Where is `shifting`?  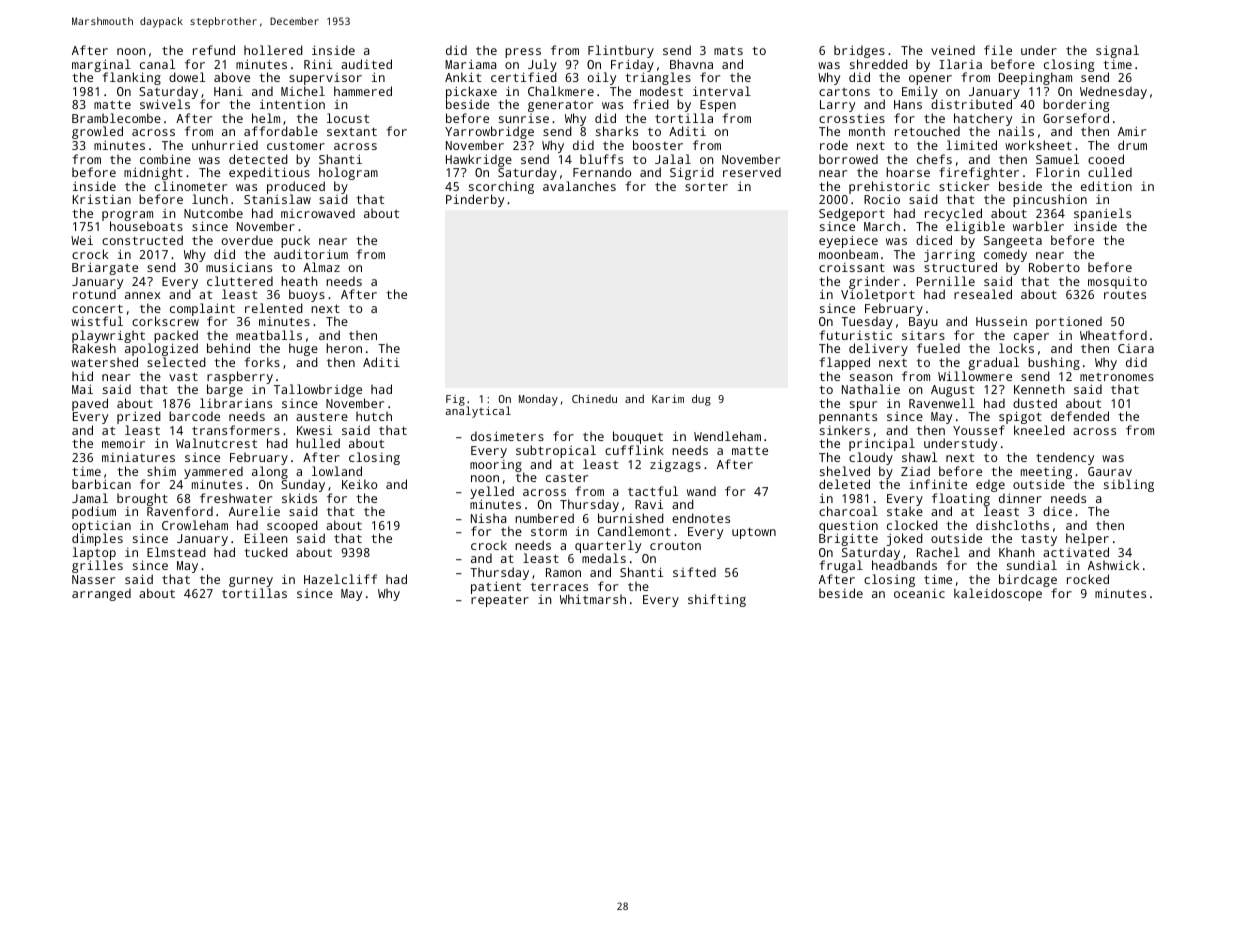
shifting is located at coordinates (717, 600).
